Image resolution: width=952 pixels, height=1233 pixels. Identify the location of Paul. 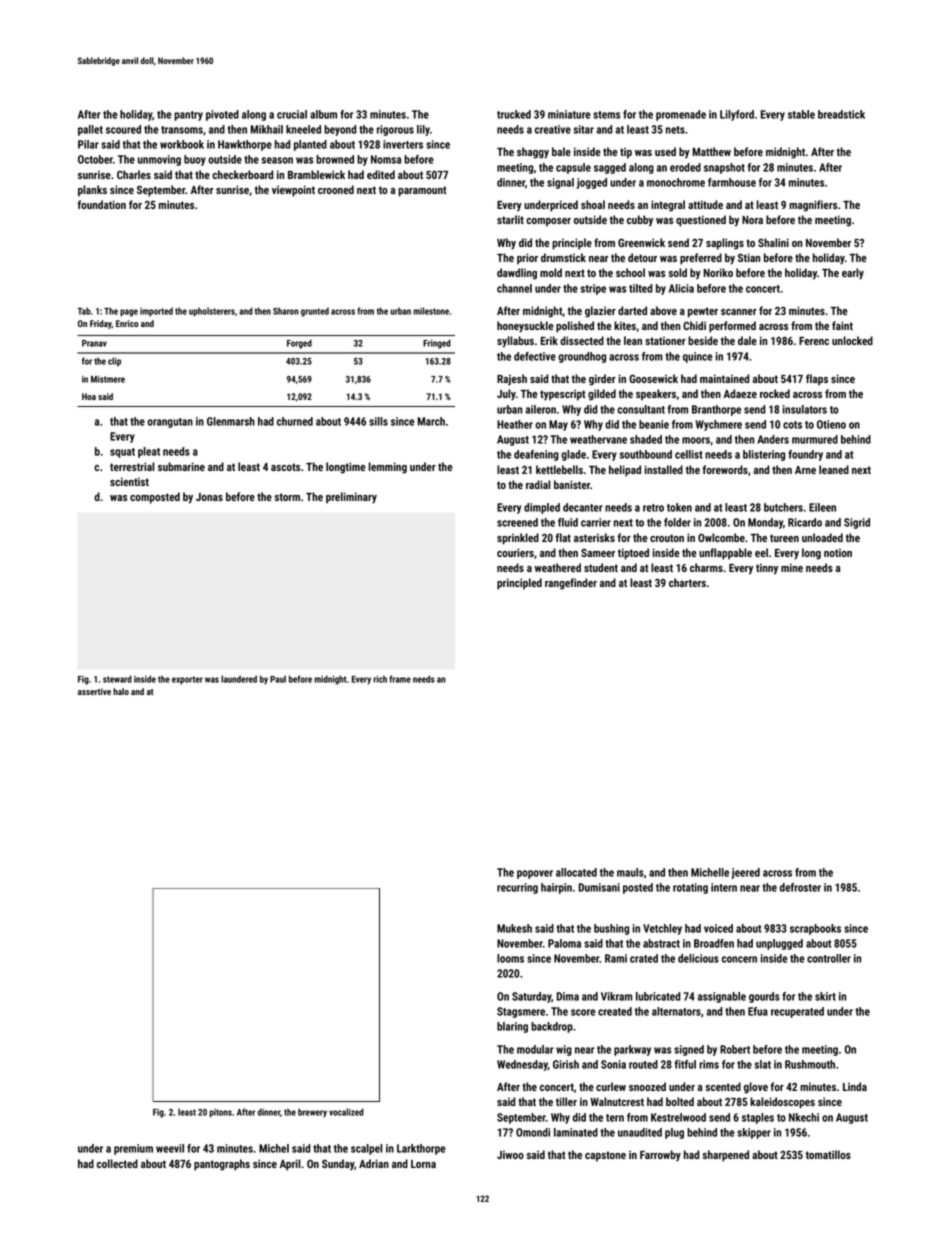
(278, 679).
